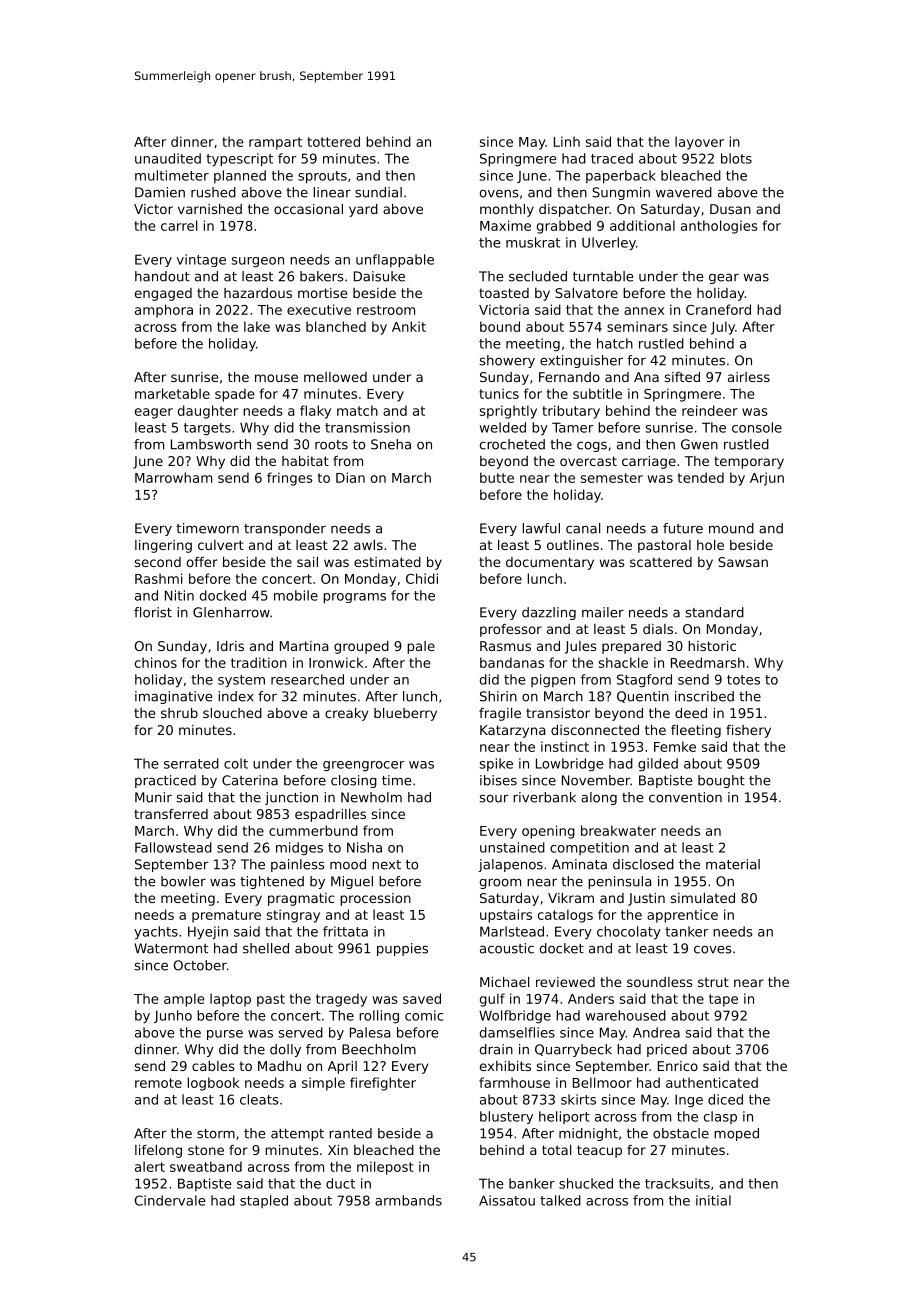 Image resolution: width=924 pixels, height=1314 pixels. What do you see at coordinates (618, 830) in the screenshot?
I see `breakwater` at bounding box center [618, 830].
